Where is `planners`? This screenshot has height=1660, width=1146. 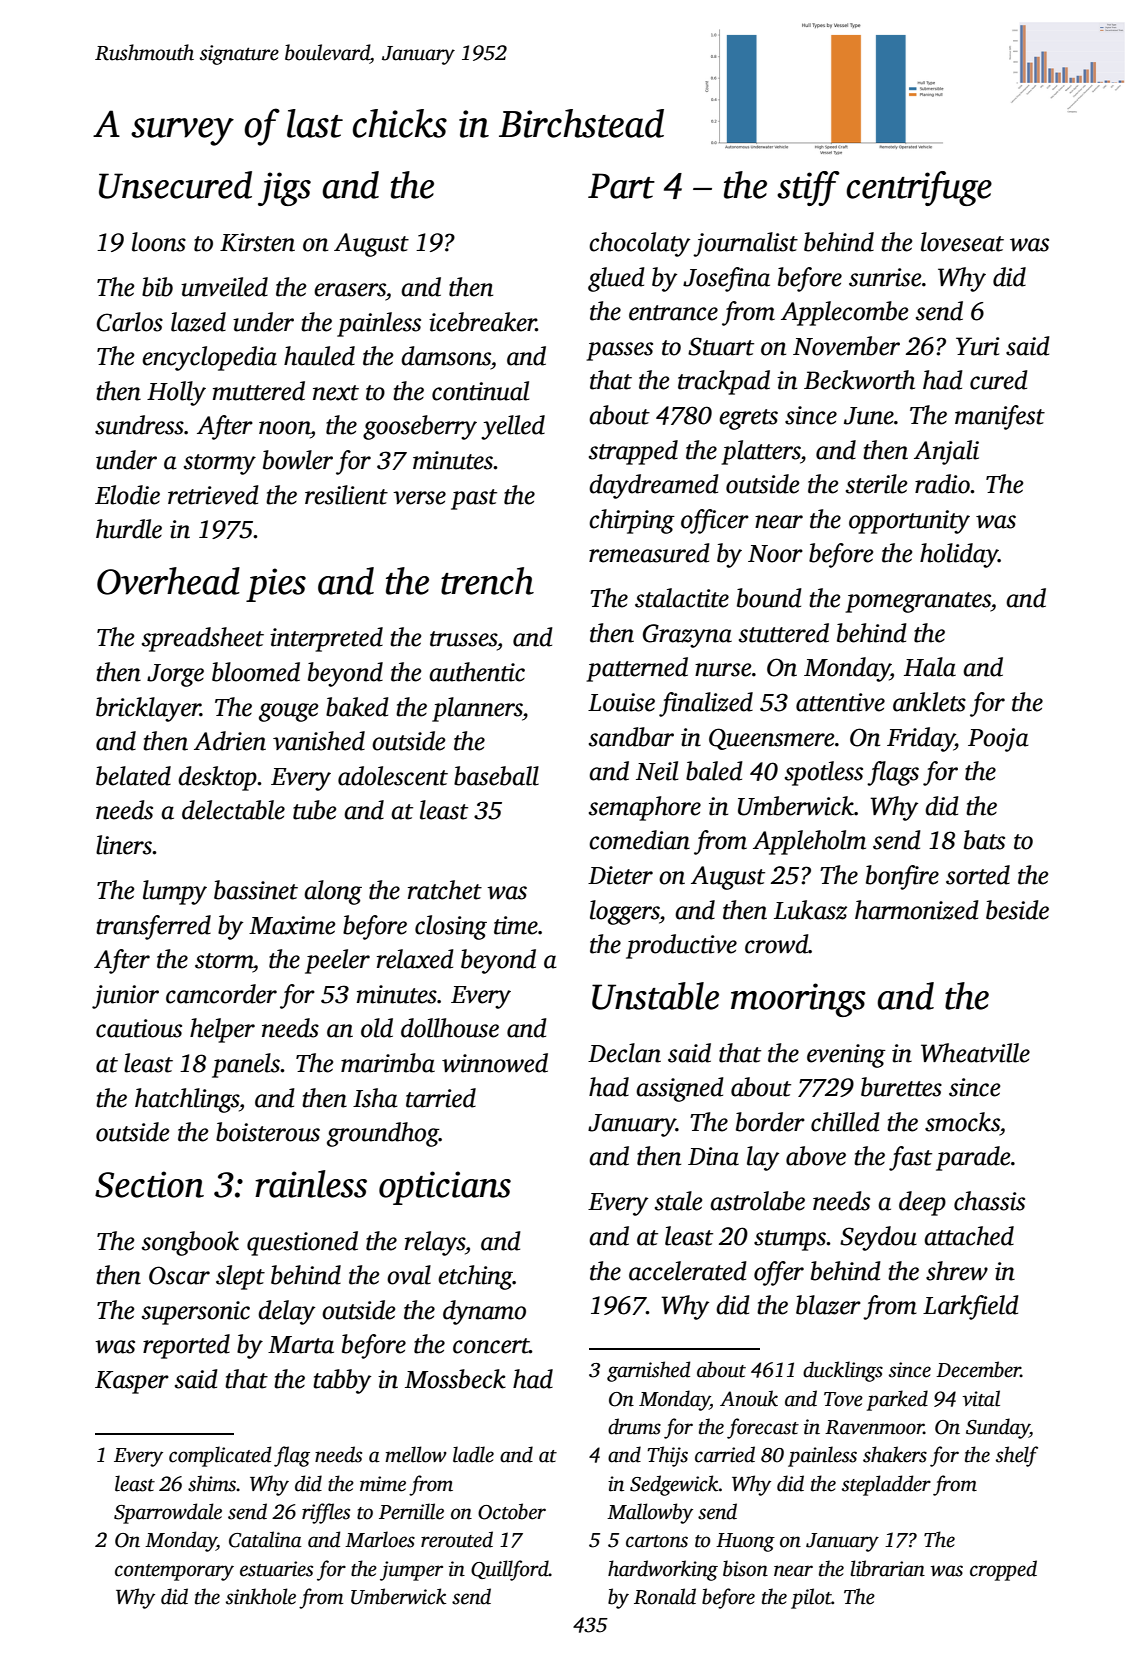
planners is located at coordinates (477, 709).
